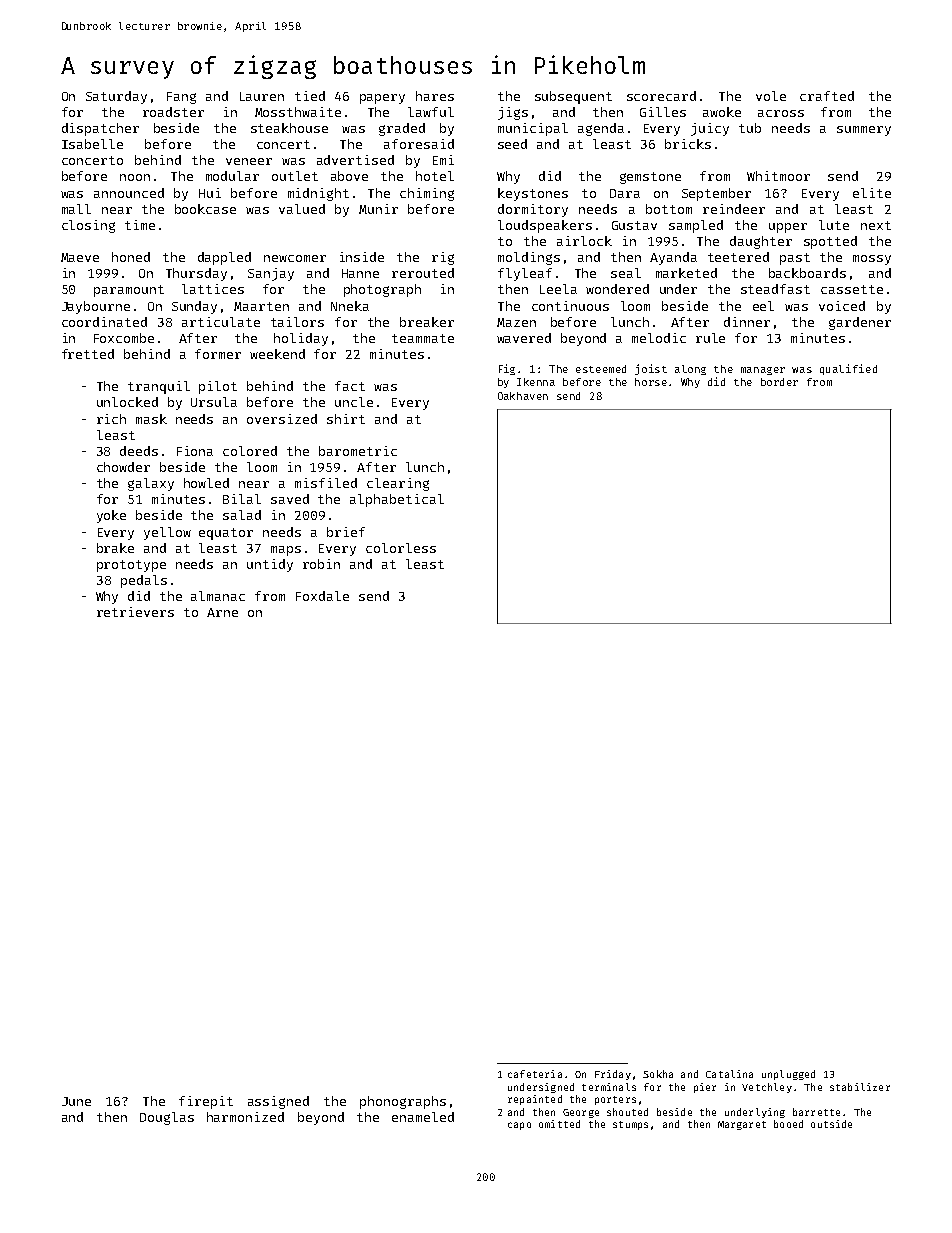 The image size is (952, 1233). What do you see at coordinates (322, 596) in the screenshot?
I see `Foxdale` at bounding box center [322, 596].
